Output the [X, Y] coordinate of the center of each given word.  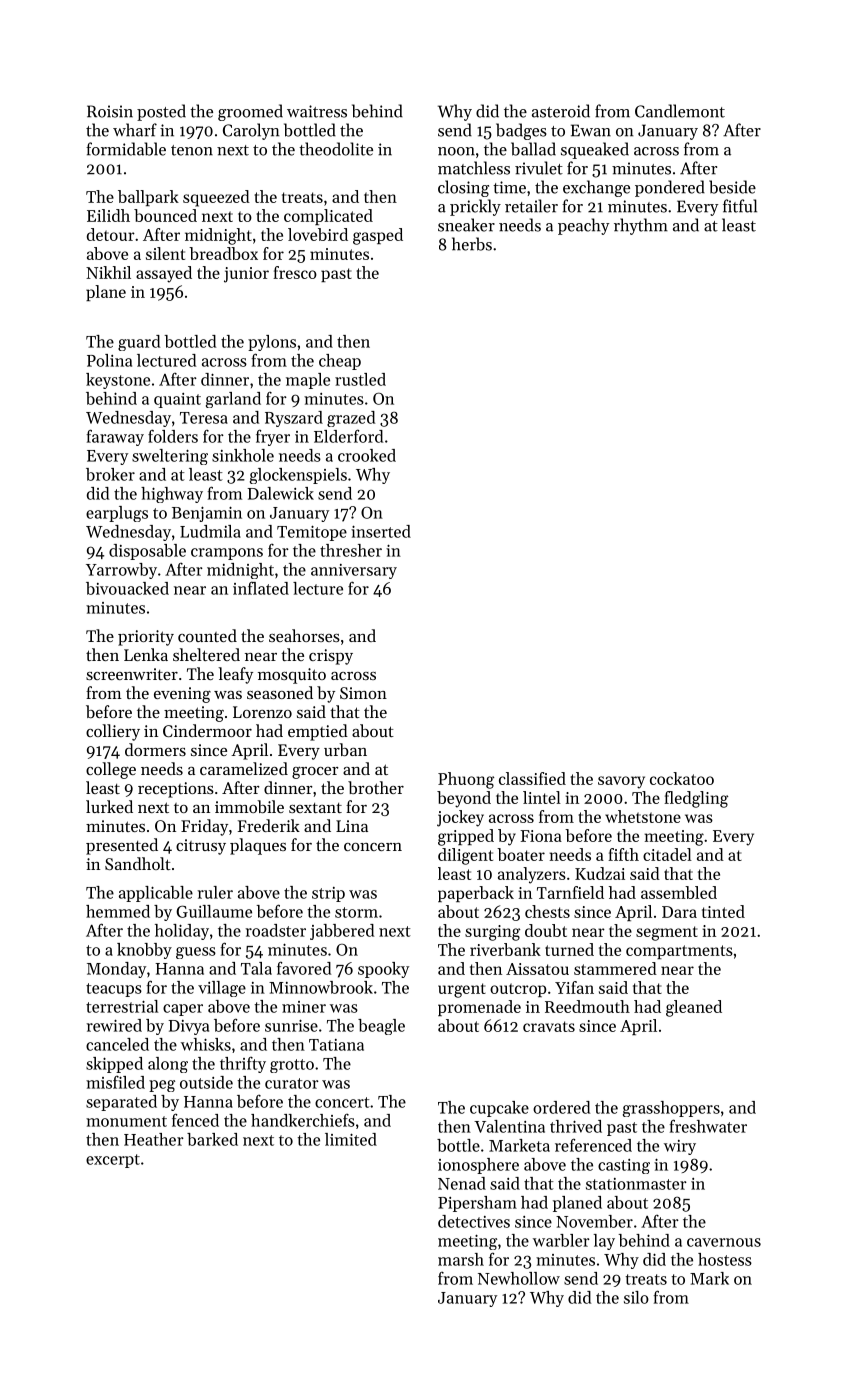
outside [206, 1082]
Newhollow [519, 1278]
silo [636, 1297]
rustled [360, 379]
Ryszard [294, 419]
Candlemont [680, 111]
